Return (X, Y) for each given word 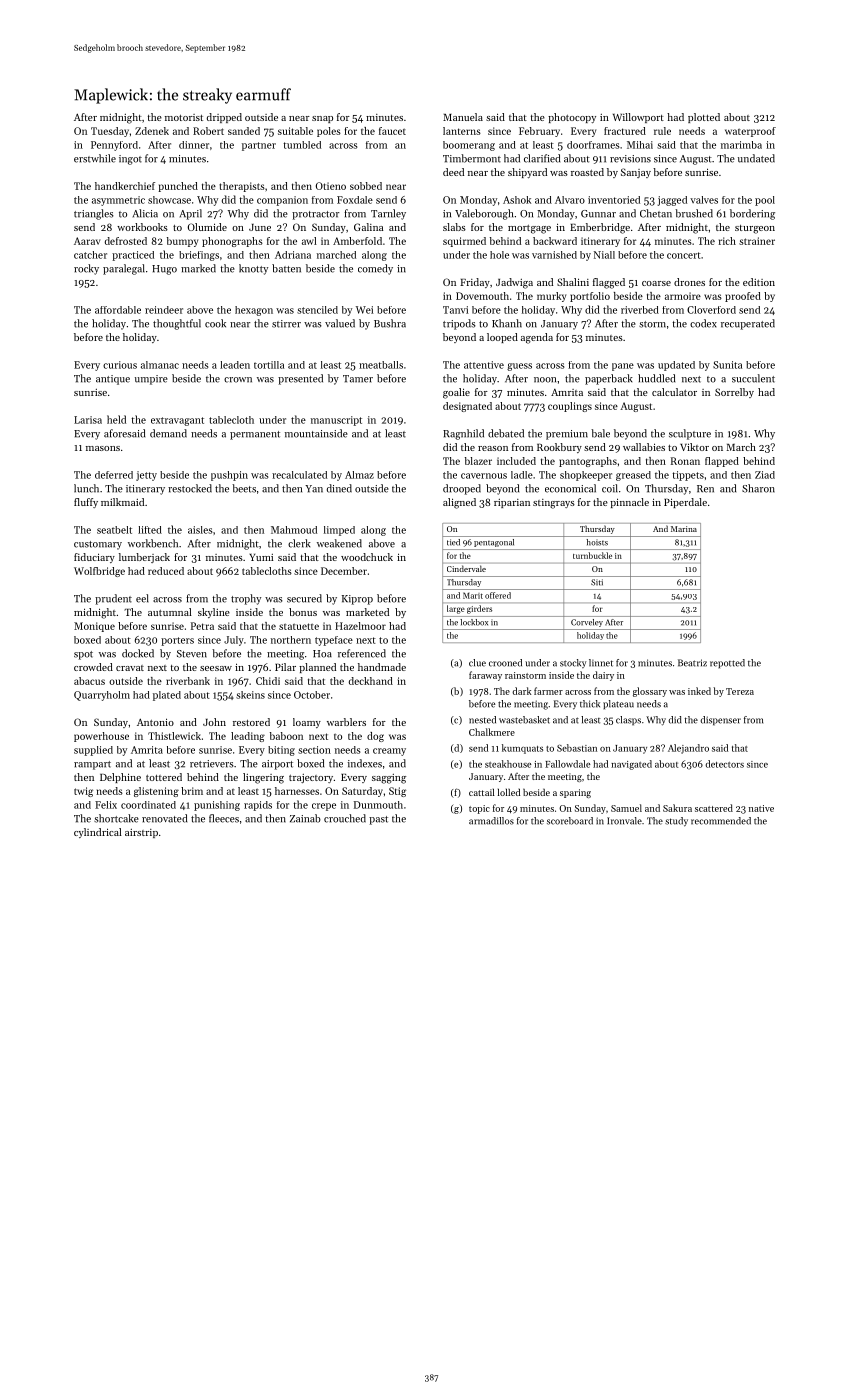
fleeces (224, 818)
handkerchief (125, 186)
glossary (650, 692)
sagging (389, 779)
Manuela (463, 117)
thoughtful (177, 324)
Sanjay (636, 173)
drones (689, 282)
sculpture (690, 434)
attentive (484, 365)
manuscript (336, 421)
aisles (200, 530)
